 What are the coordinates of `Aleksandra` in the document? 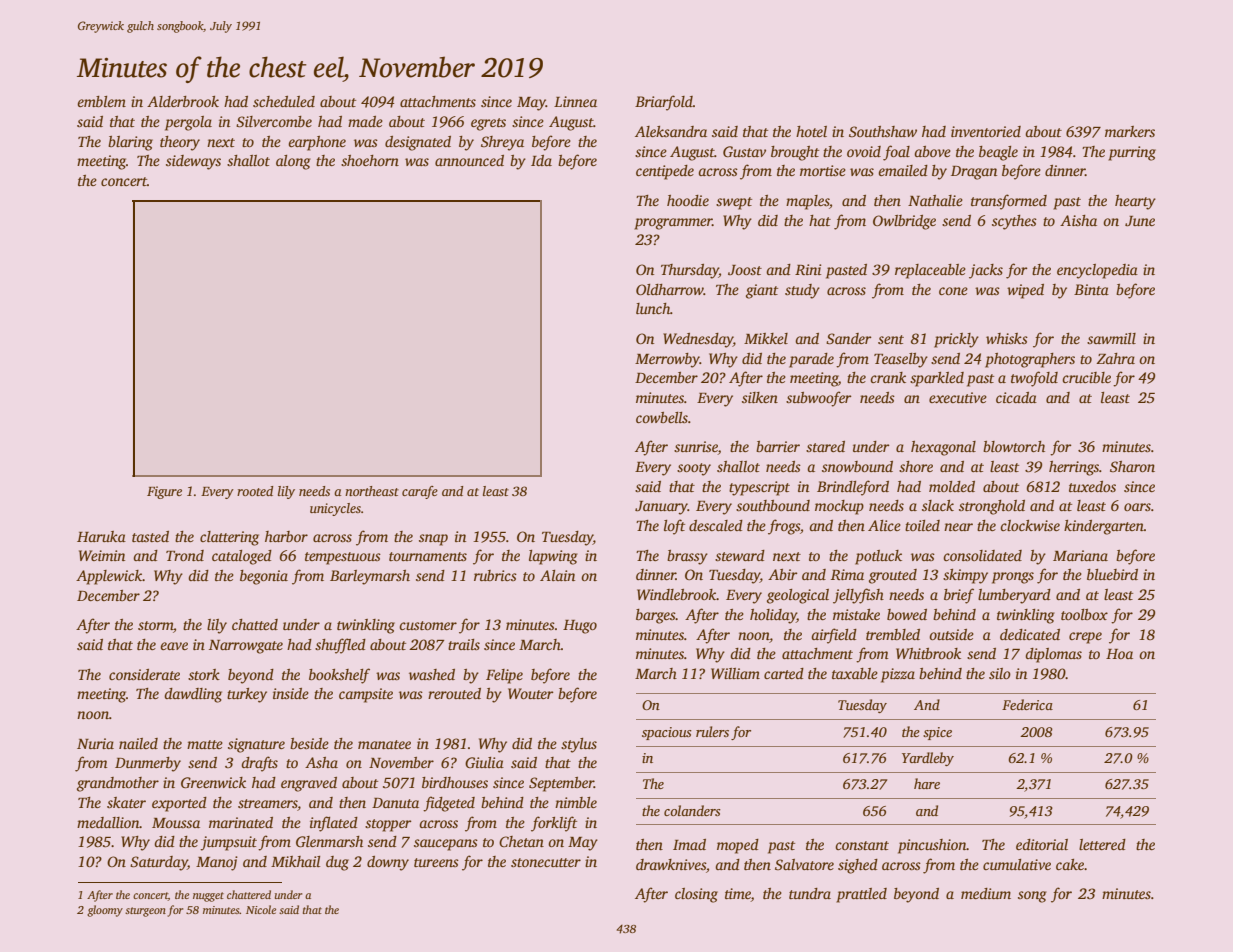 It's located at (671, 131).
